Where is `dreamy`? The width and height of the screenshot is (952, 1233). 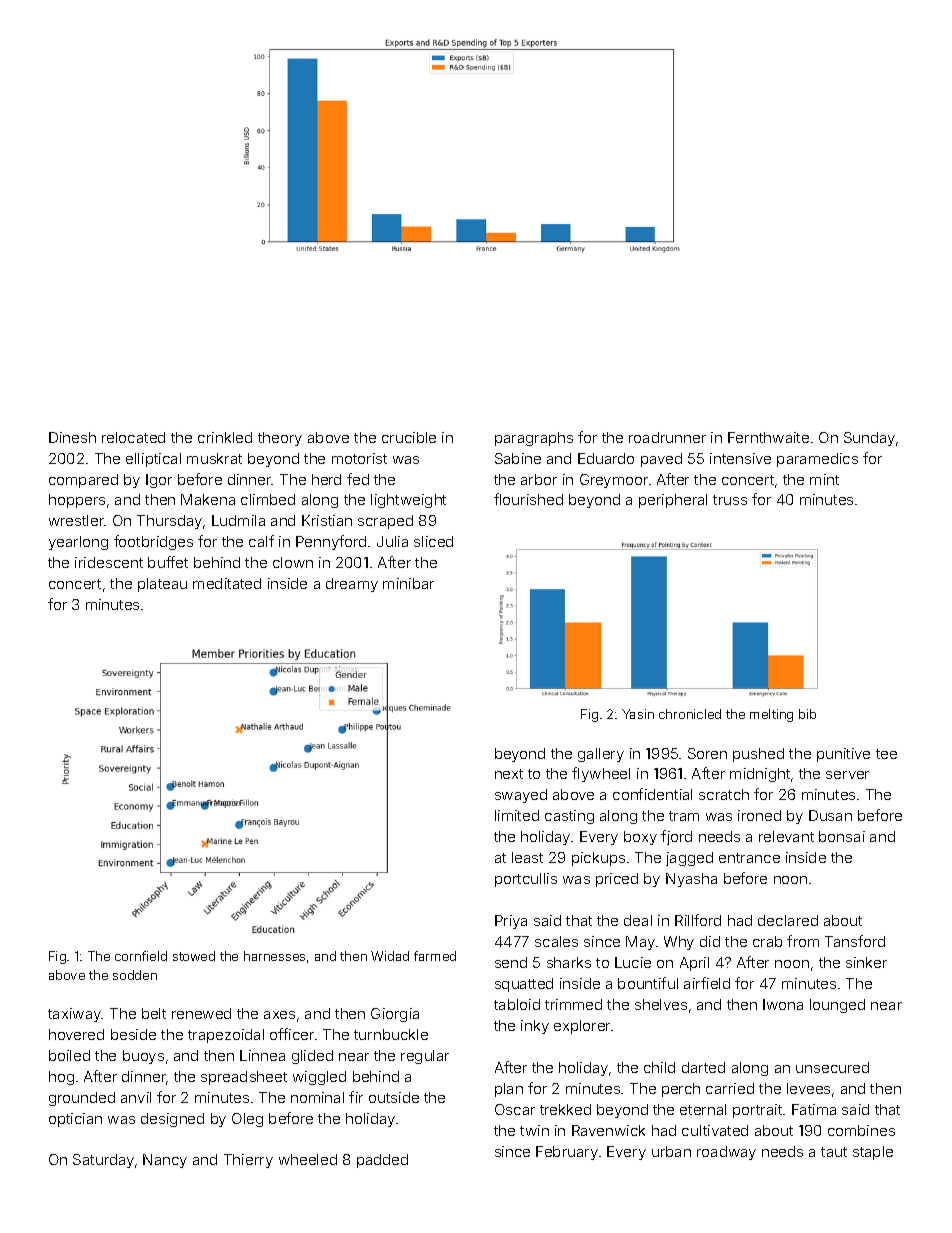 dreamy is located at coordinates (352, 585).
